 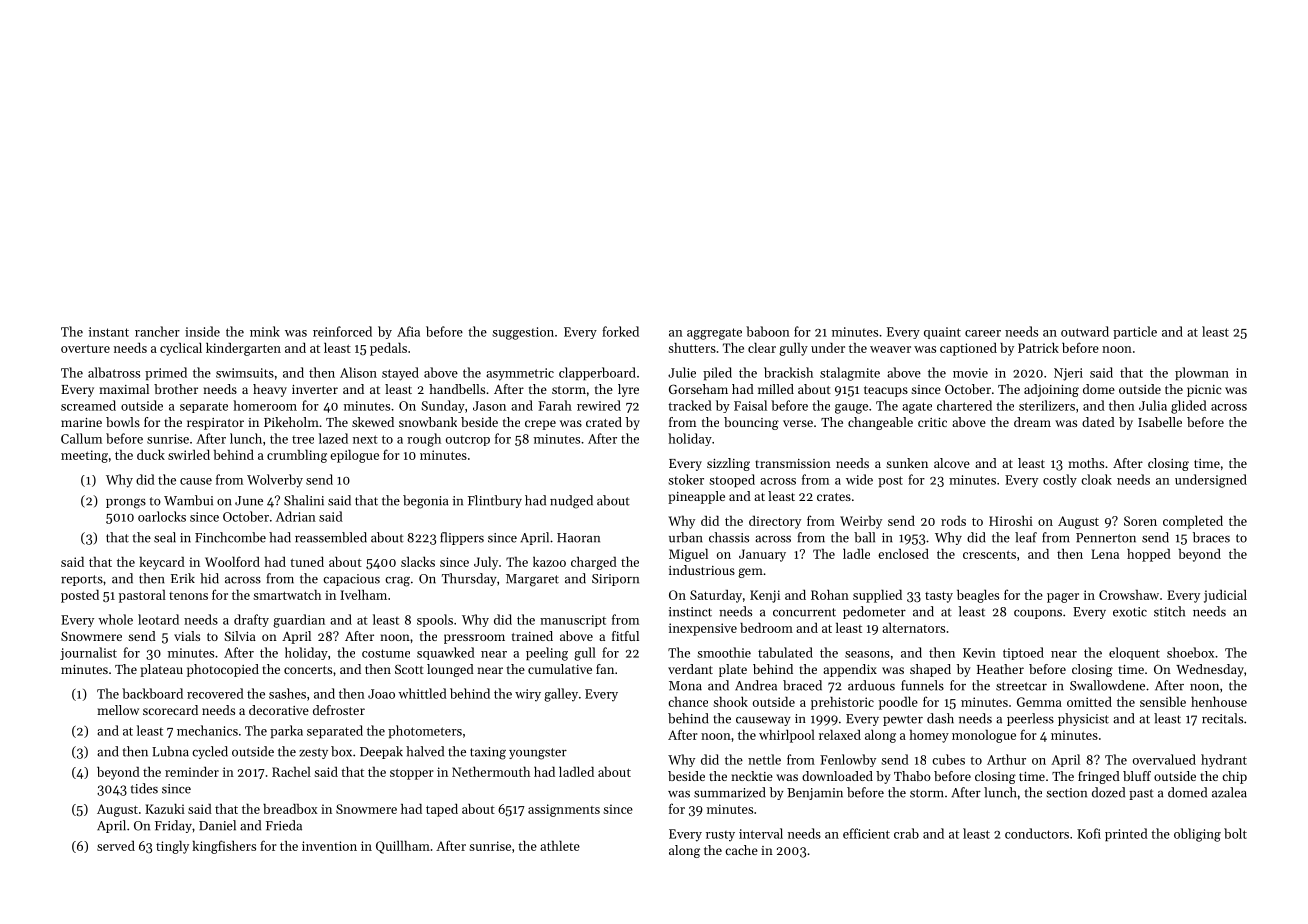 What do you see at coordinates (620, 331) in the image?
I see `forked` at bounding box center [620, 331].
